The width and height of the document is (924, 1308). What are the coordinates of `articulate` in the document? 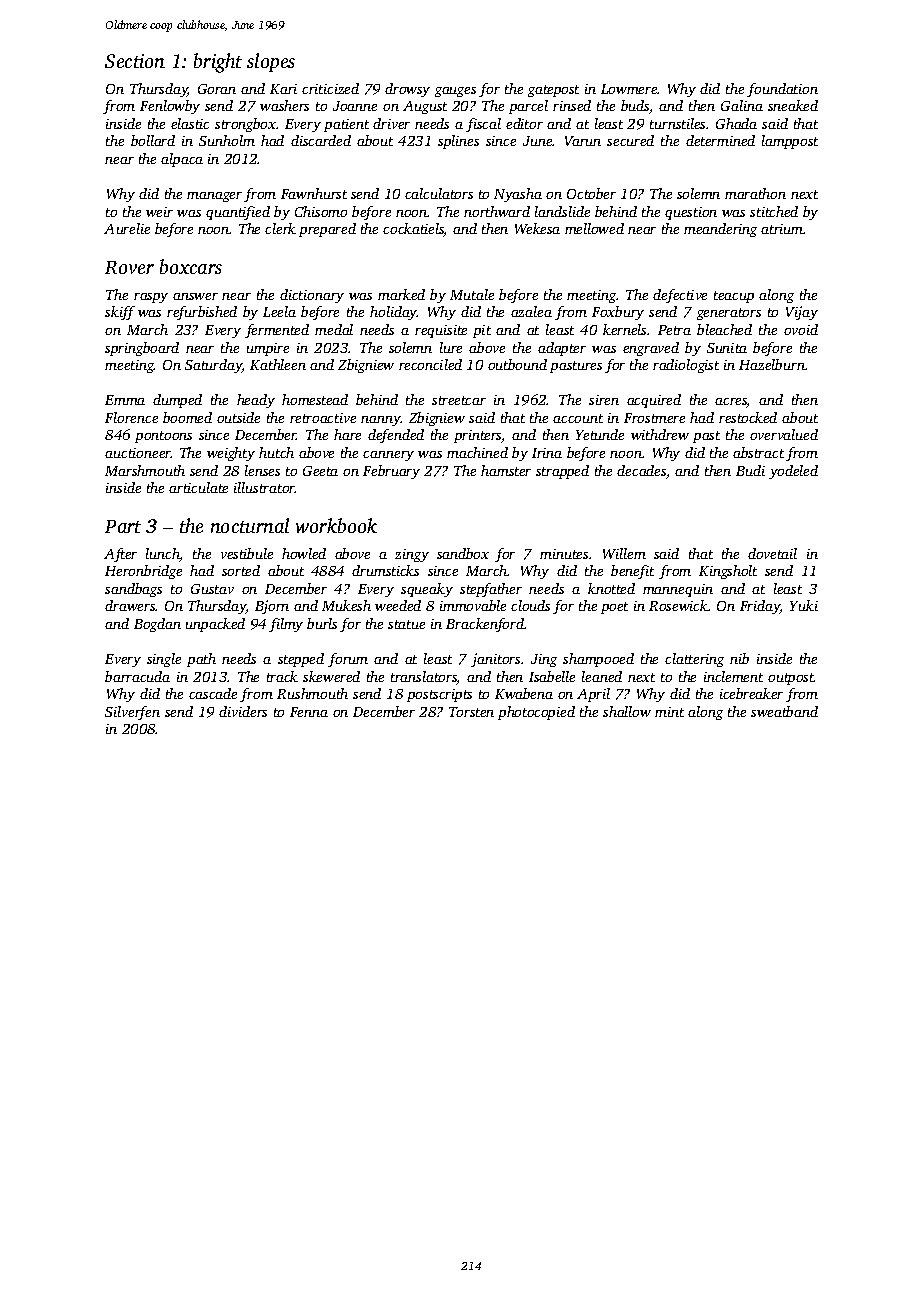 It's located at (198, 487).
